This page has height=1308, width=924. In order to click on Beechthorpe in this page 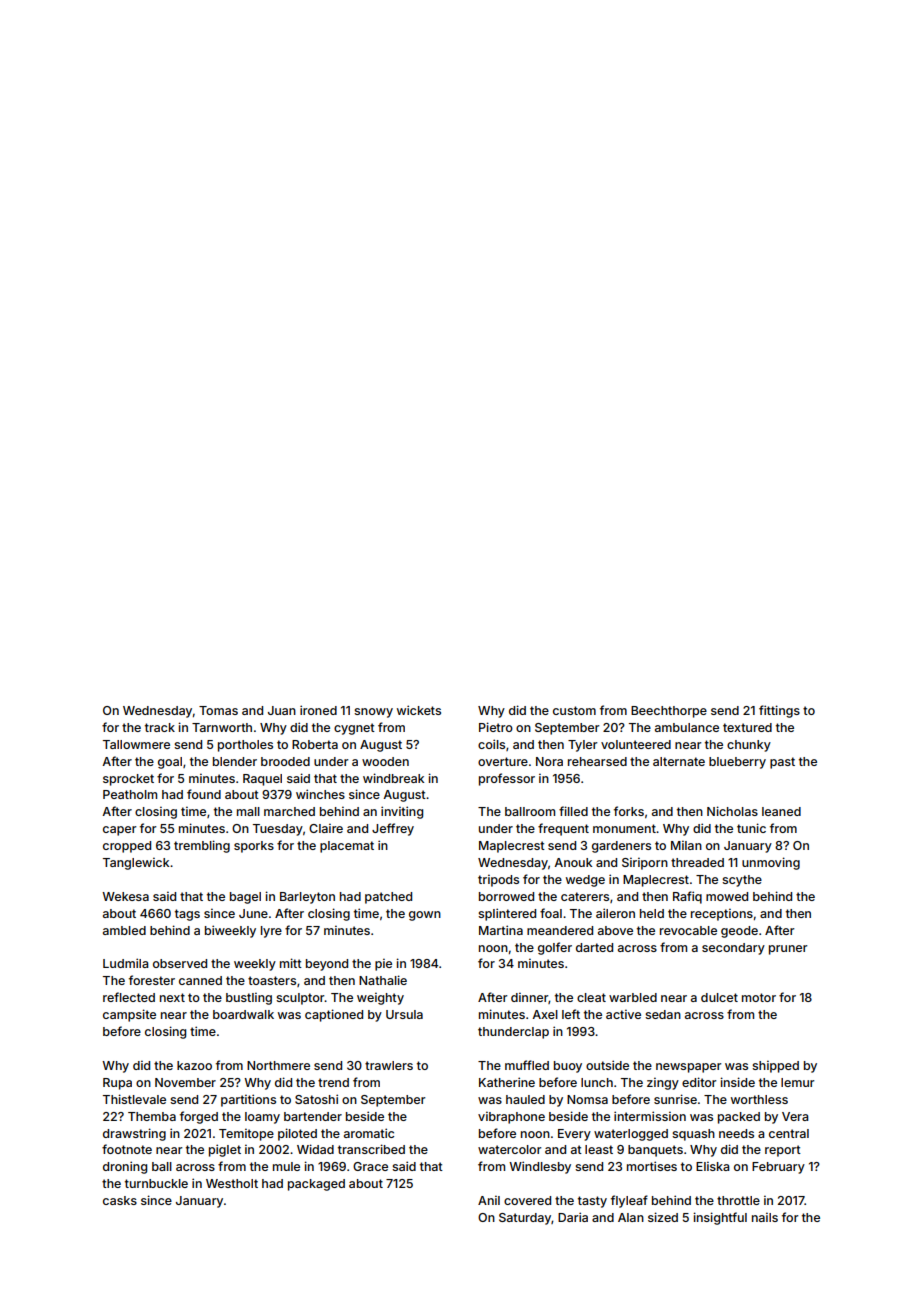, I will do `click(669, 712)`.
